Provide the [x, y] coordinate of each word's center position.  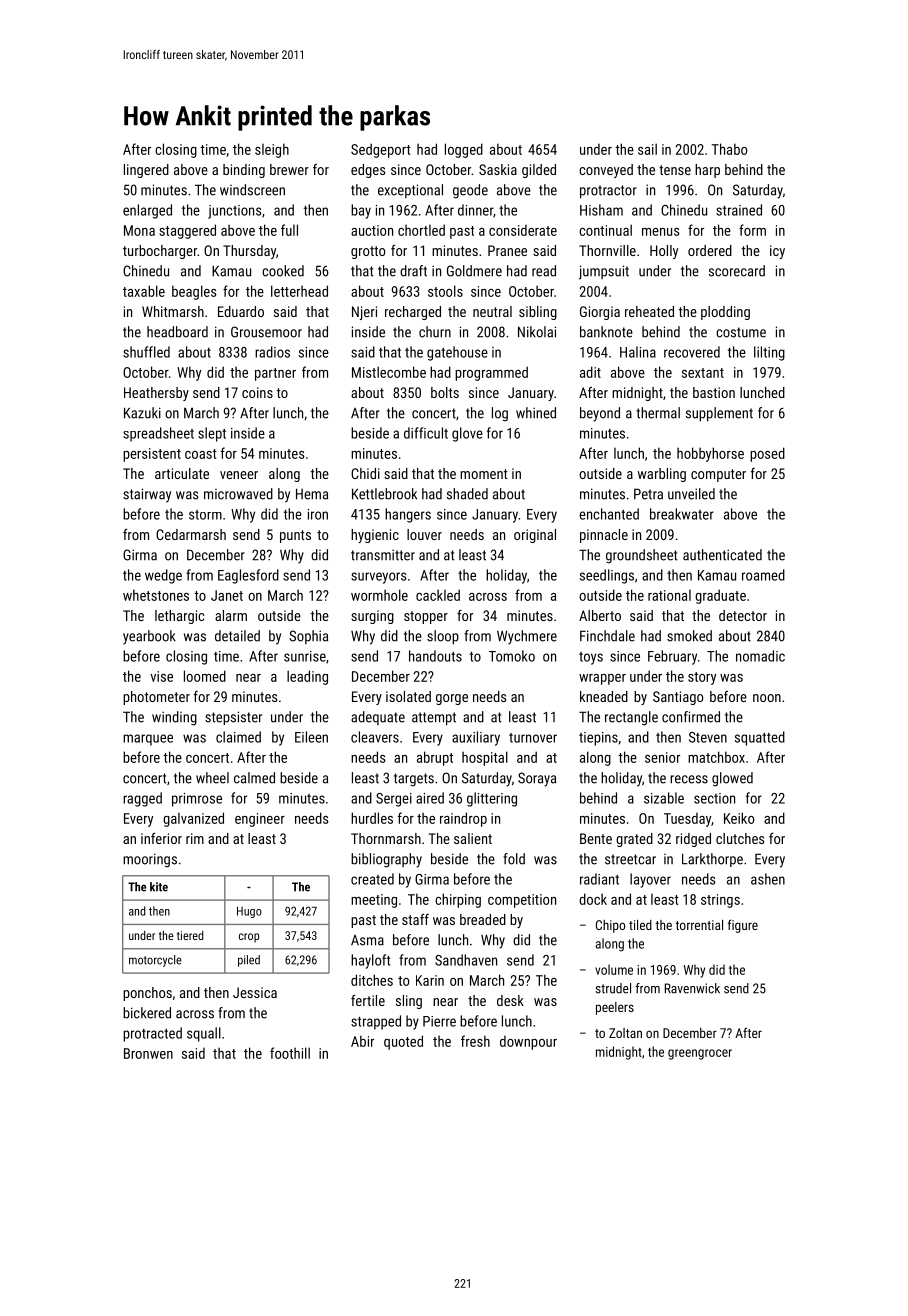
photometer [156, 698]
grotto [368, 252]
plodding [725, 313]
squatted [760, 738]
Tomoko [512, 656]
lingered [146, 171]
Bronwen [148, 1053]
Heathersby [156, 394]
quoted [403, 1042]
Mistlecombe [389, 372]
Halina [638, 352]
